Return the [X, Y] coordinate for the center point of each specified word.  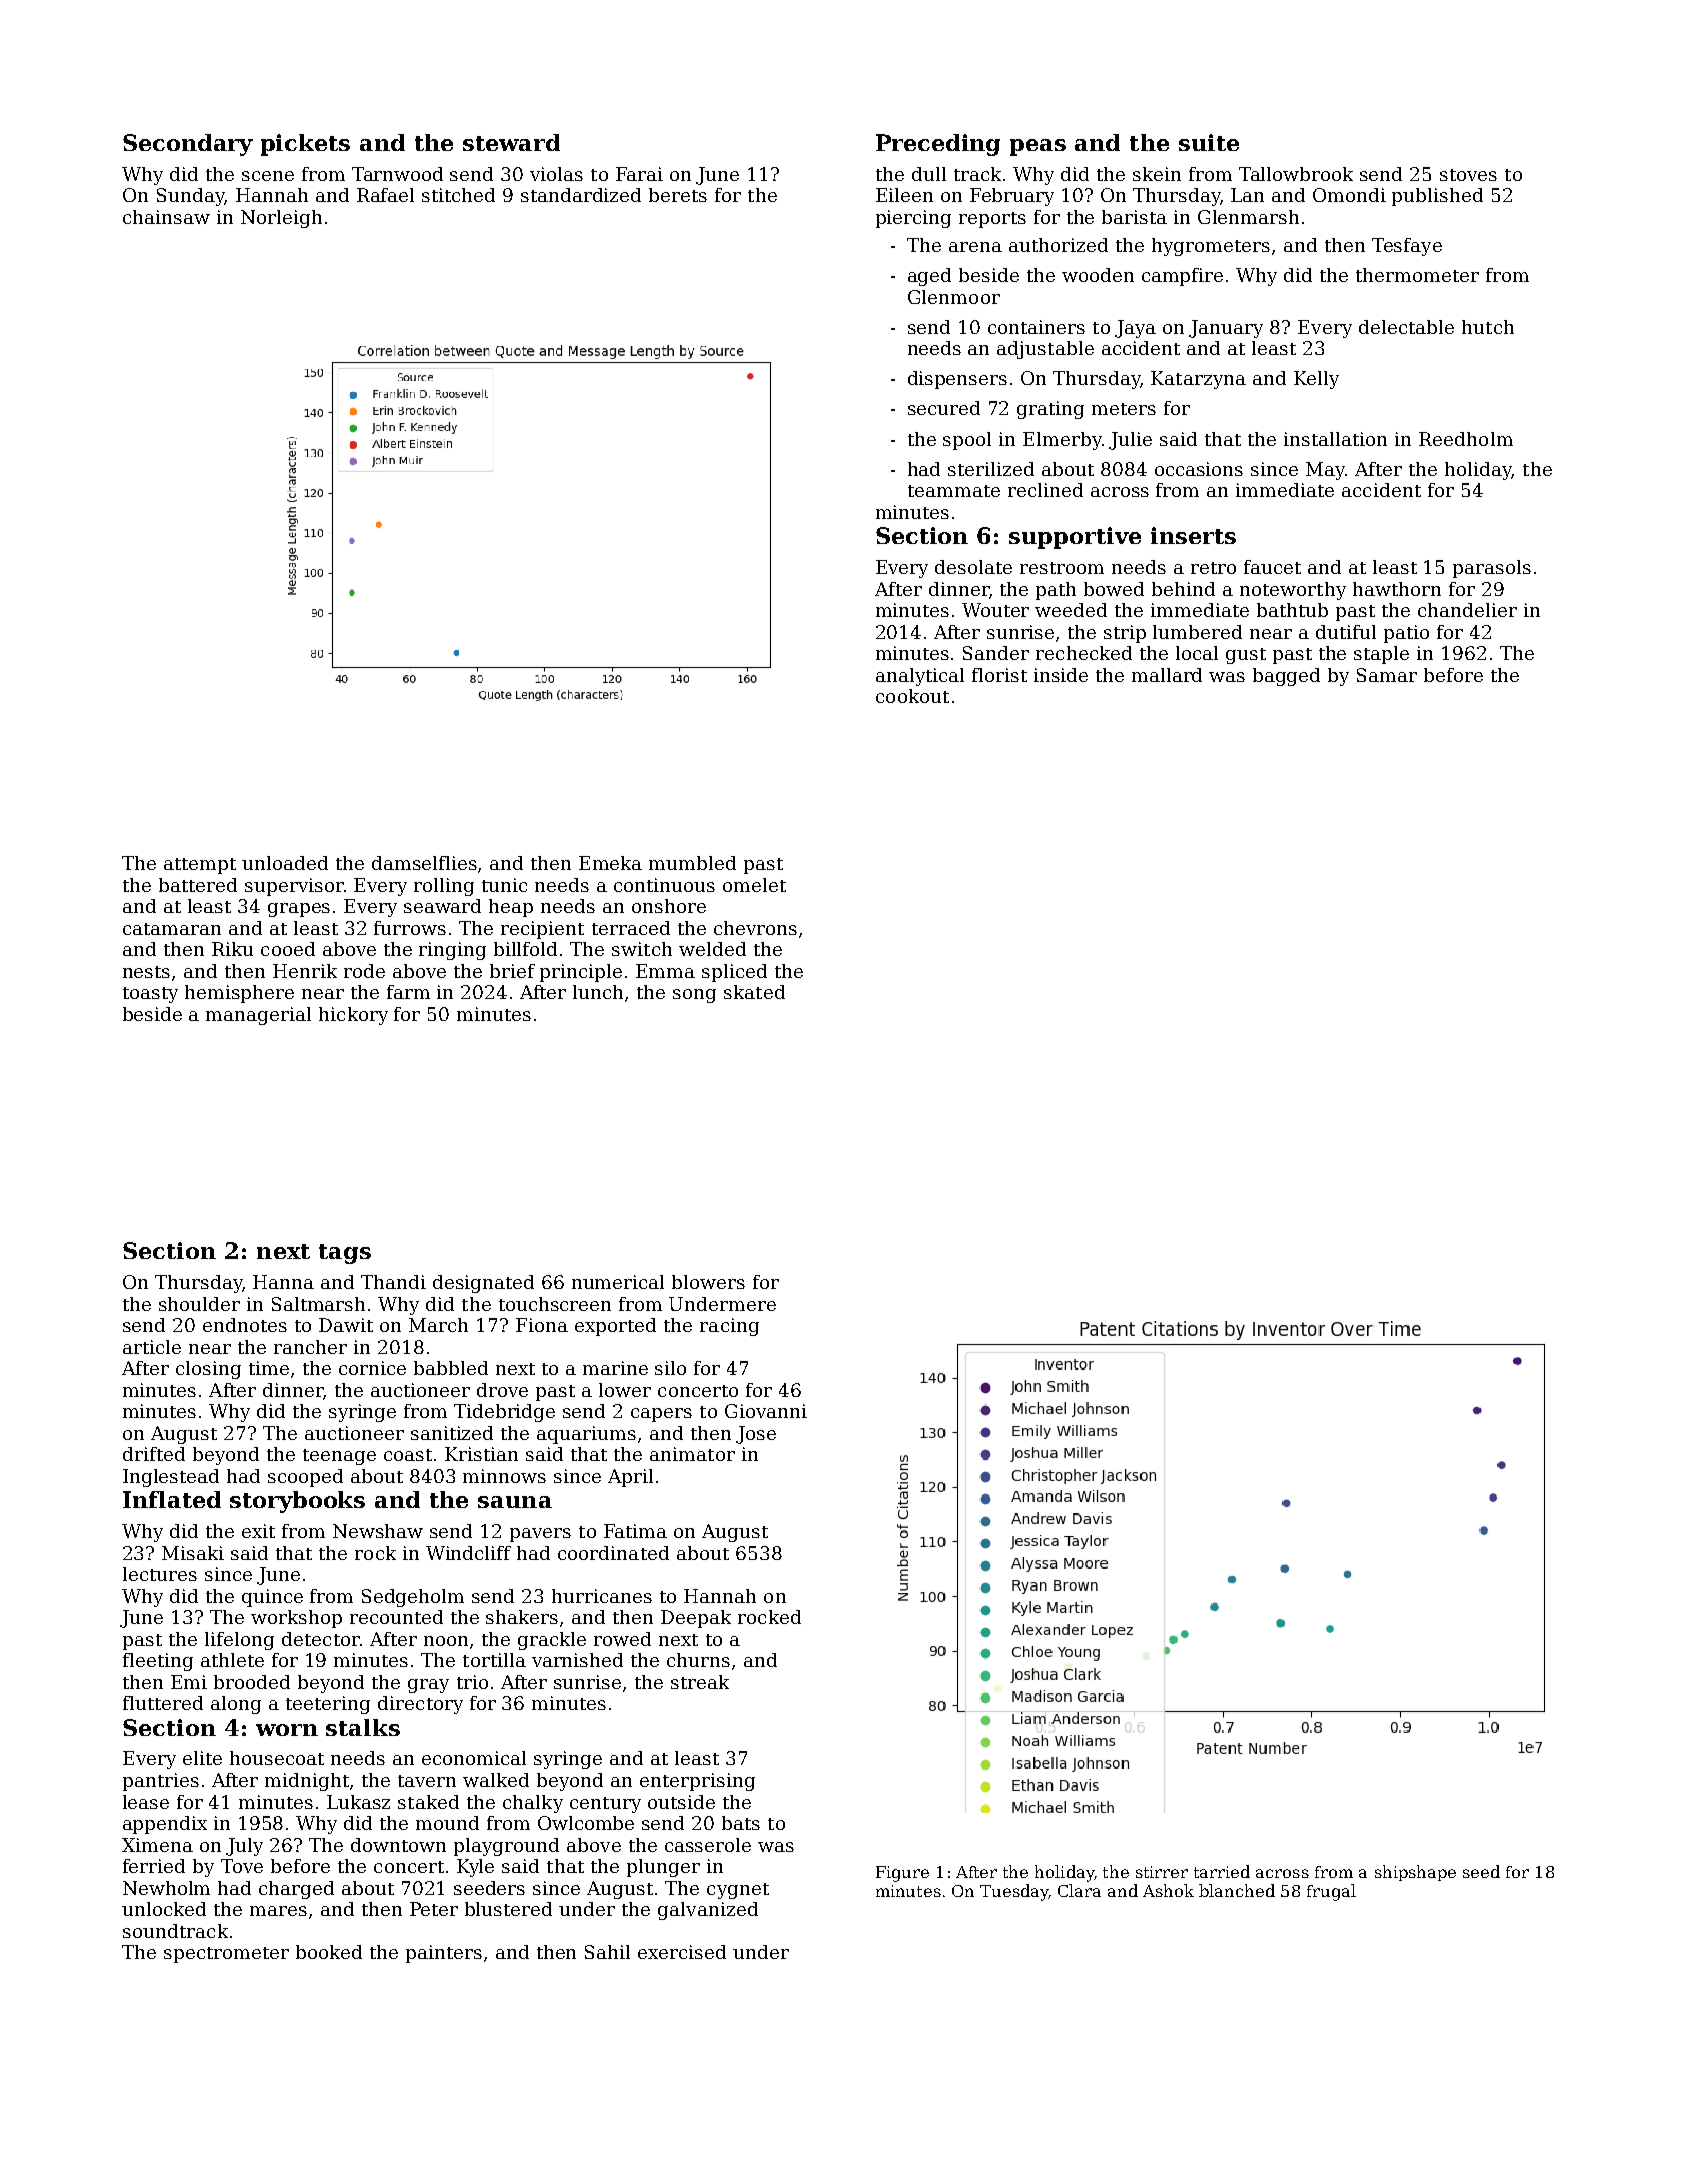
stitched [458, 195]
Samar [1387, 675]
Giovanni [766, 1411]
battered [198, 885]
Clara [1079, 1890]
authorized [1058, 245]
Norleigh [281, 219]
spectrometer [226, 1955]
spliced [734, 973]
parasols [1492, 569]
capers [661, 1415]
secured [944, 408]
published [1437, 197]
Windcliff [468, 1553]
